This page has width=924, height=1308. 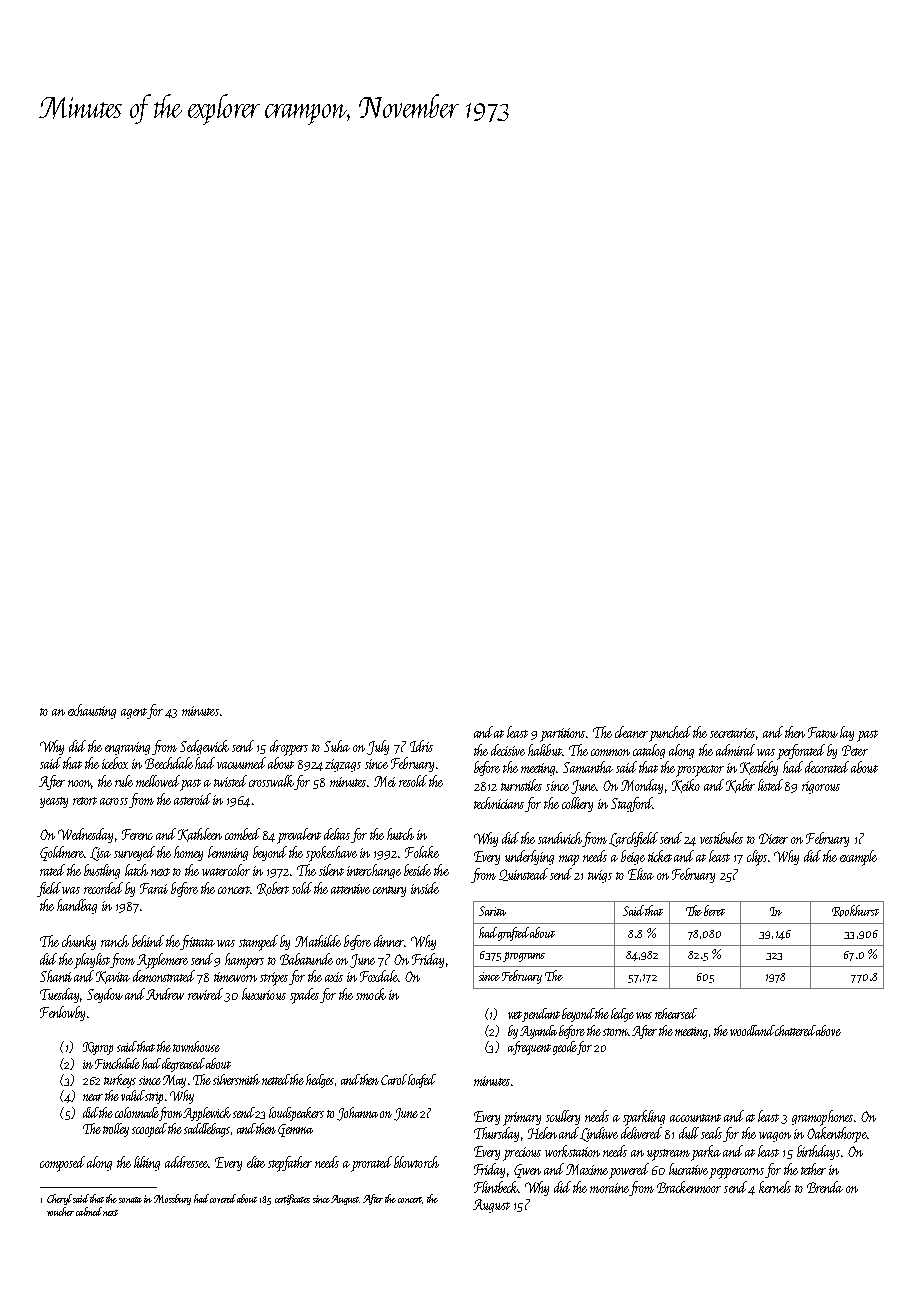 What do you see at coordinates (631, 732) in the page?
I see `cleaner` at bounding box center [631, 732].
